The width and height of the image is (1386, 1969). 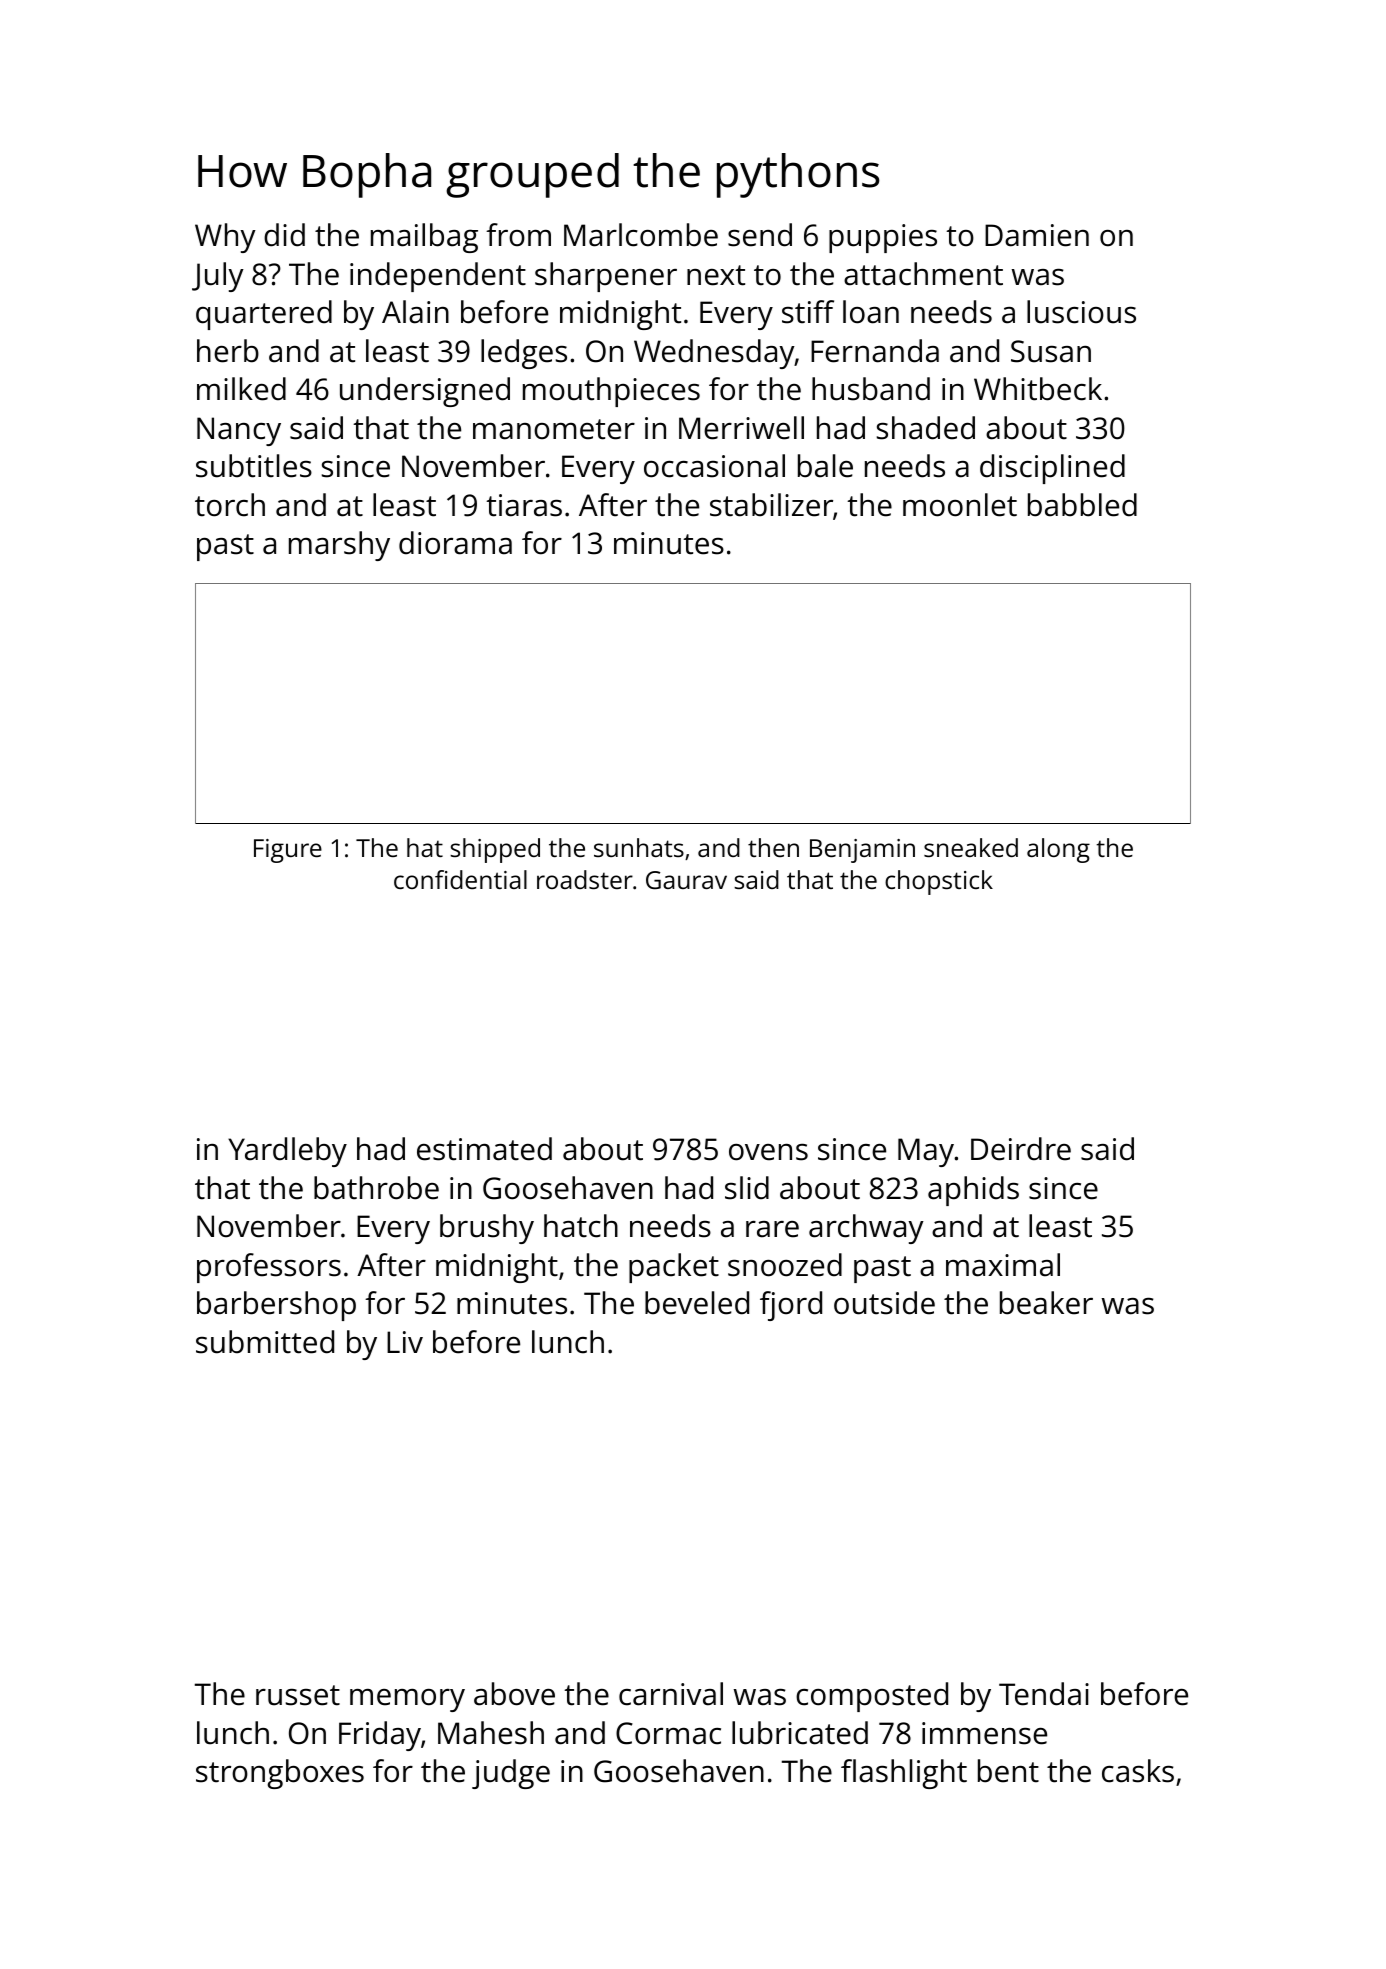 I want to click on Marlcombe, so click(x=641, y=235).
